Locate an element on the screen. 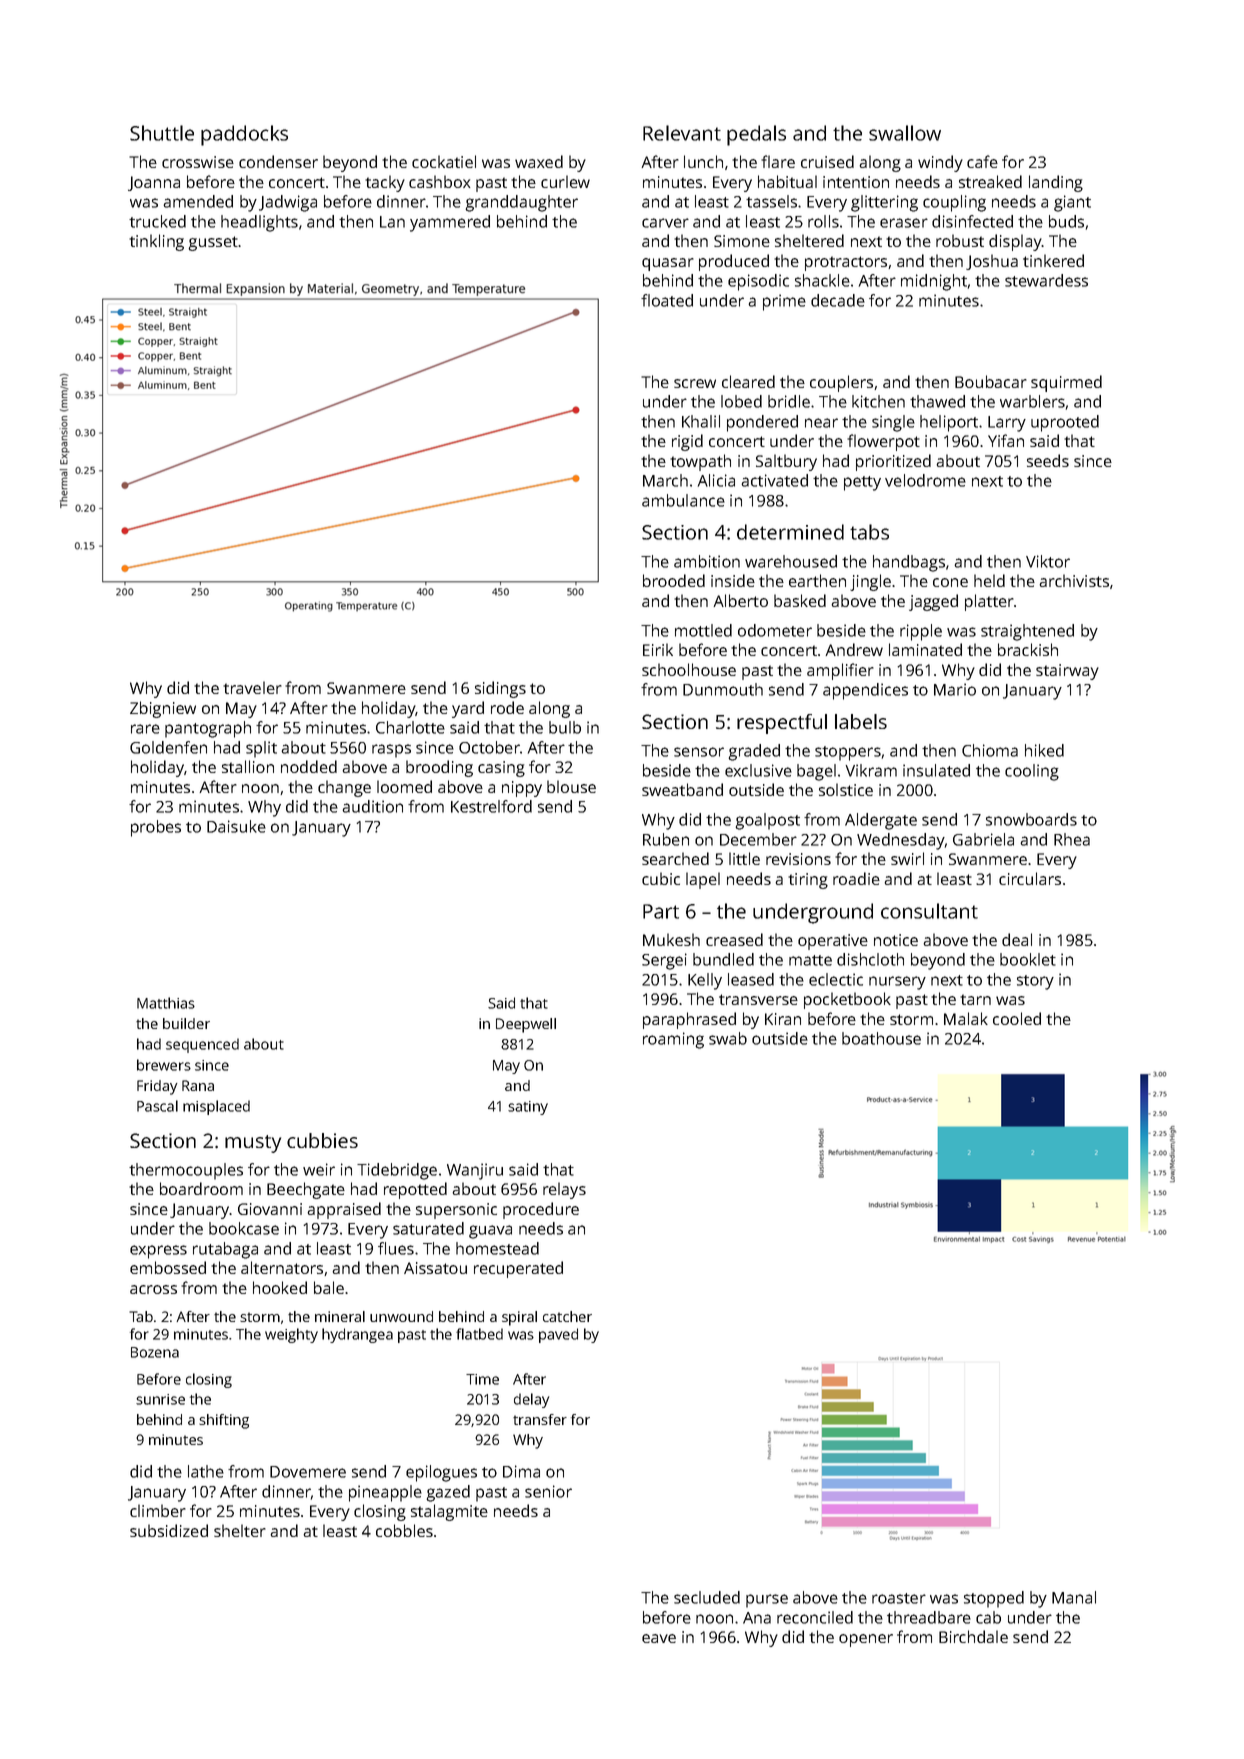  musty is located at coordinates (253, 1144).
